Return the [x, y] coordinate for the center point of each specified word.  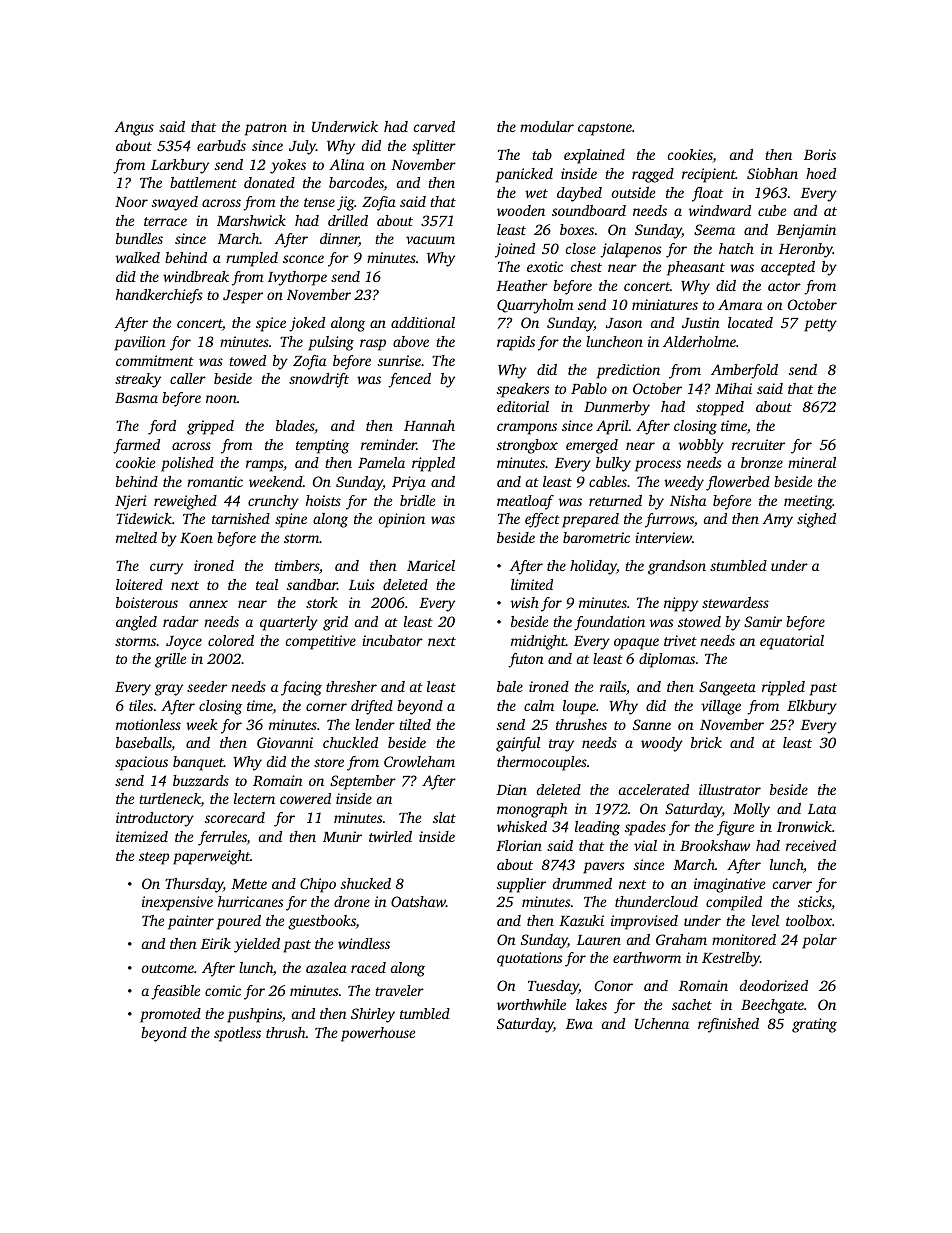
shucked [366, 883]
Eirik [216, 943]
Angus [134, 128]
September [363, 782]
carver [792, 885]
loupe [579, 707]
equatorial [792, 642]
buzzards [201, 780]
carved [434, 126]
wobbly [701, 446]
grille [170, 660]
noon [221, 399]
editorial [523, 406]
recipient [709, 175]
